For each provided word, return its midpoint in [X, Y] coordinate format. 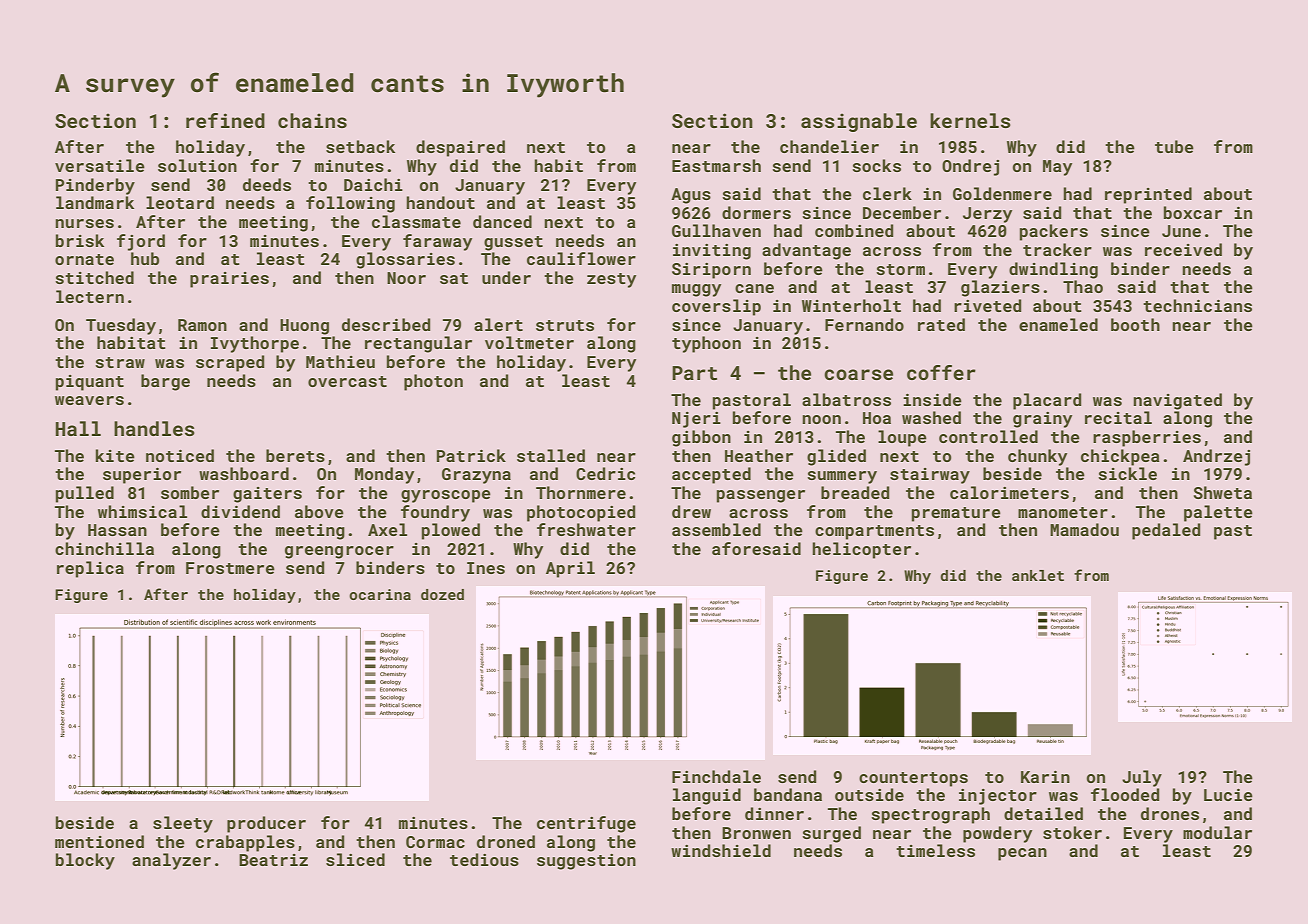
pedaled [1166, 531]
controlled [988, 436]
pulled [85, 494]
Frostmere [230, 568]
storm [900, 269]
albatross [846, 399]
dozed [442, 594]
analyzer [171, 861]
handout [440, 202]
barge [165, 382]
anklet [1038, 575]
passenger [761, 496]
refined [225, 120]
